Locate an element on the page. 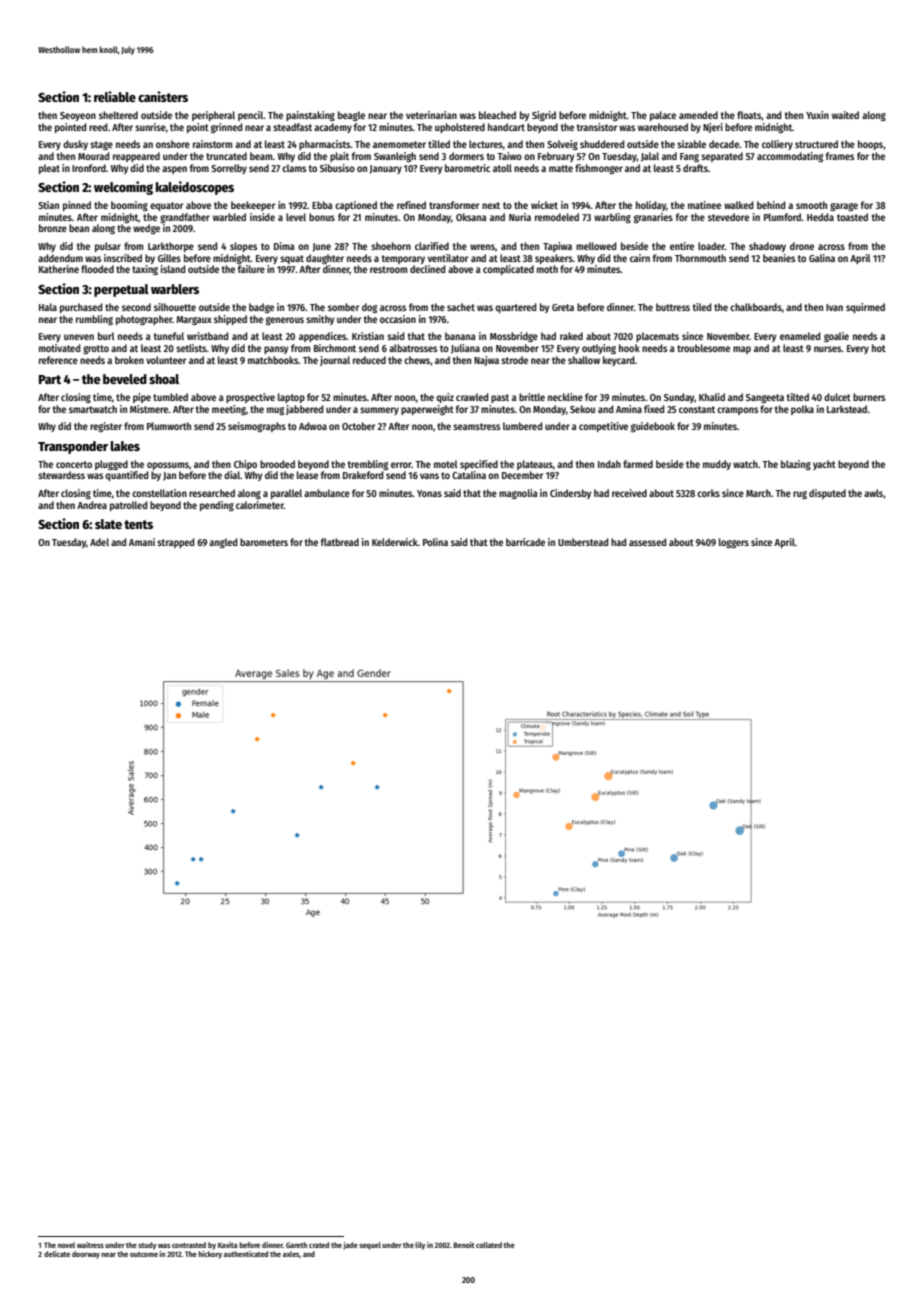  assessed is located at coordinates (647, 542).
